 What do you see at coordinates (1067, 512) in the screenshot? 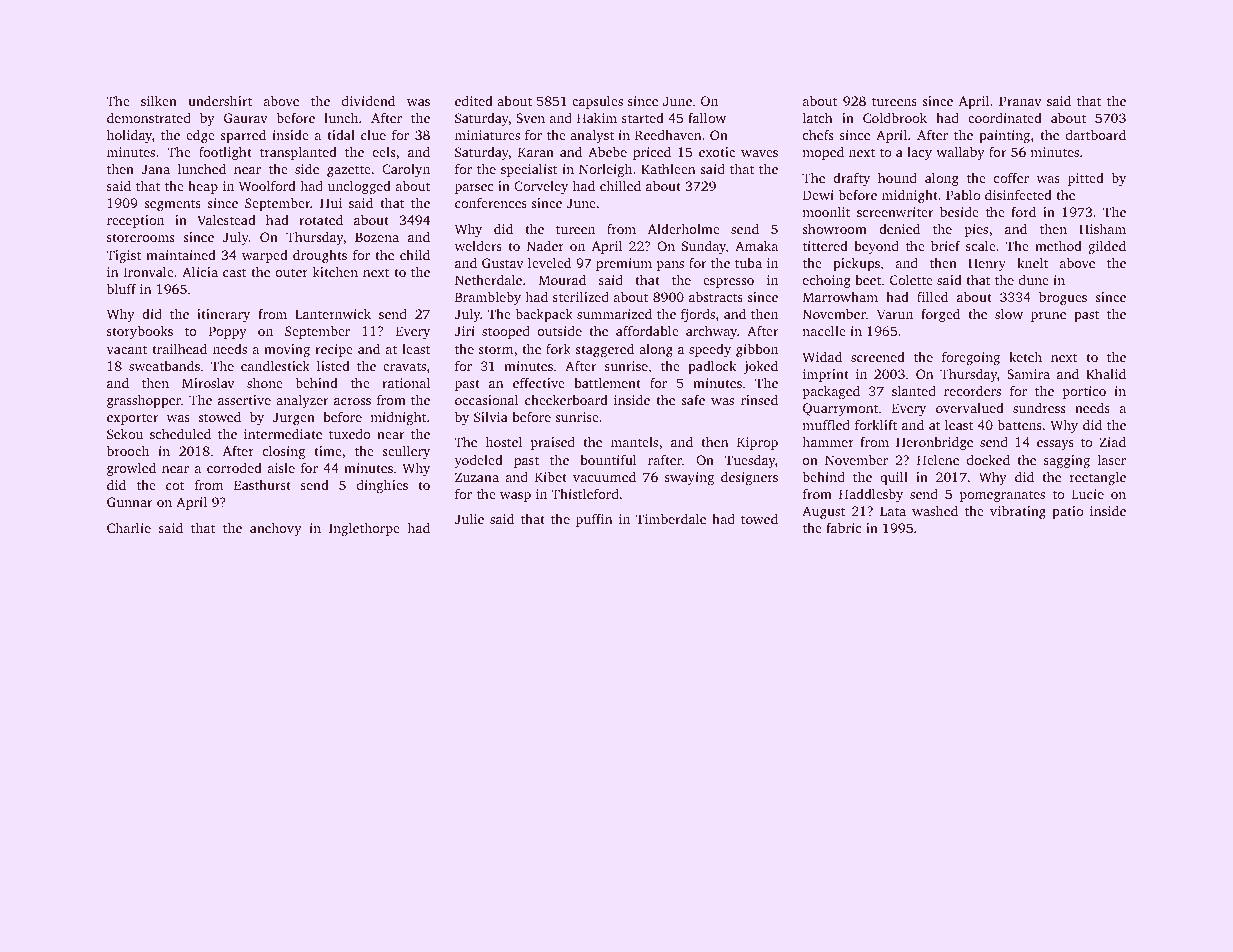
I see `patio` at bounding box center [1067, 512].
